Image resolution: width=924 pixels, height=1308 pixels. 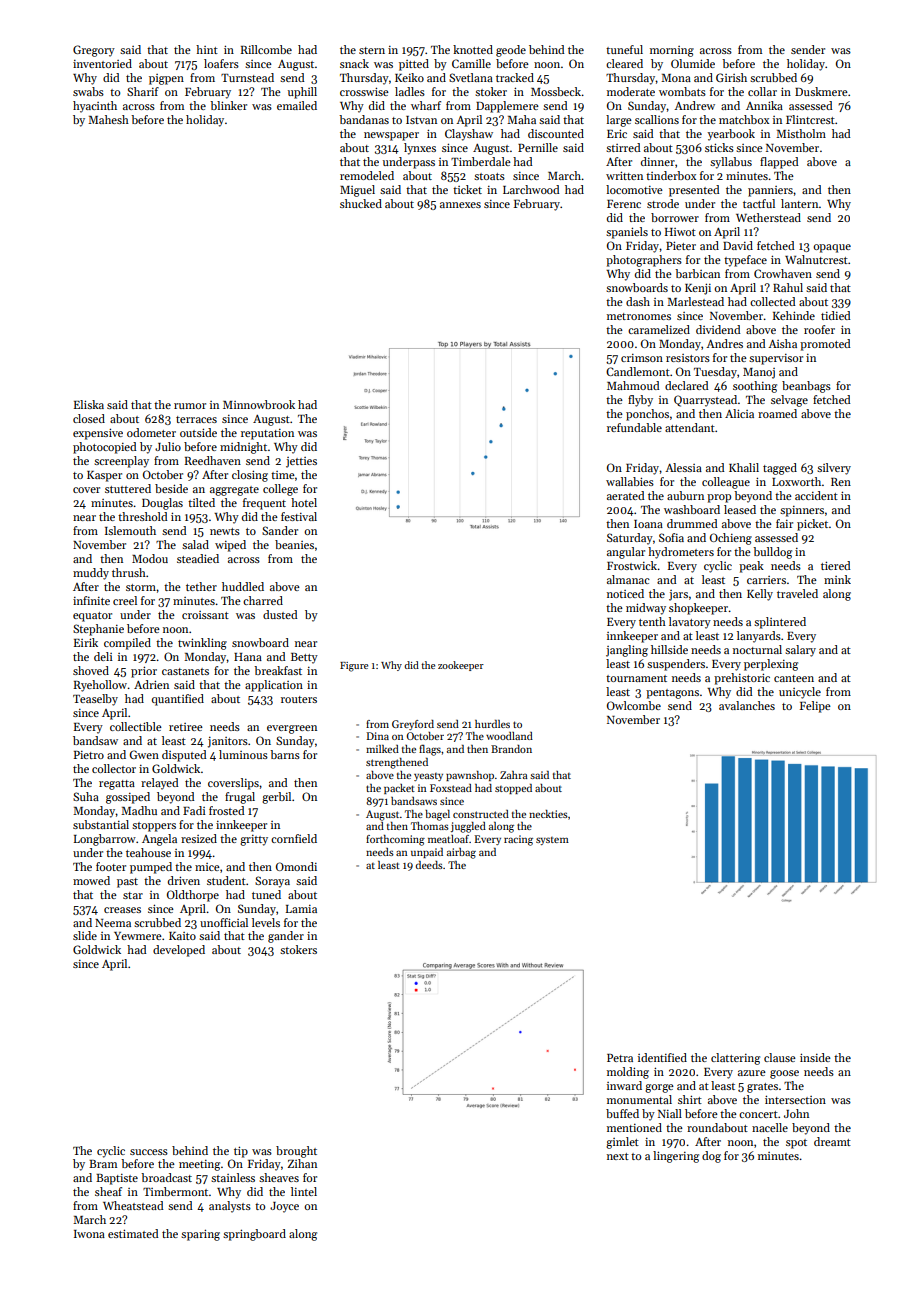 What do you see at coordinates (821, 91) in the page?
I see `Duskmere` at bounding box center [821, 91].
